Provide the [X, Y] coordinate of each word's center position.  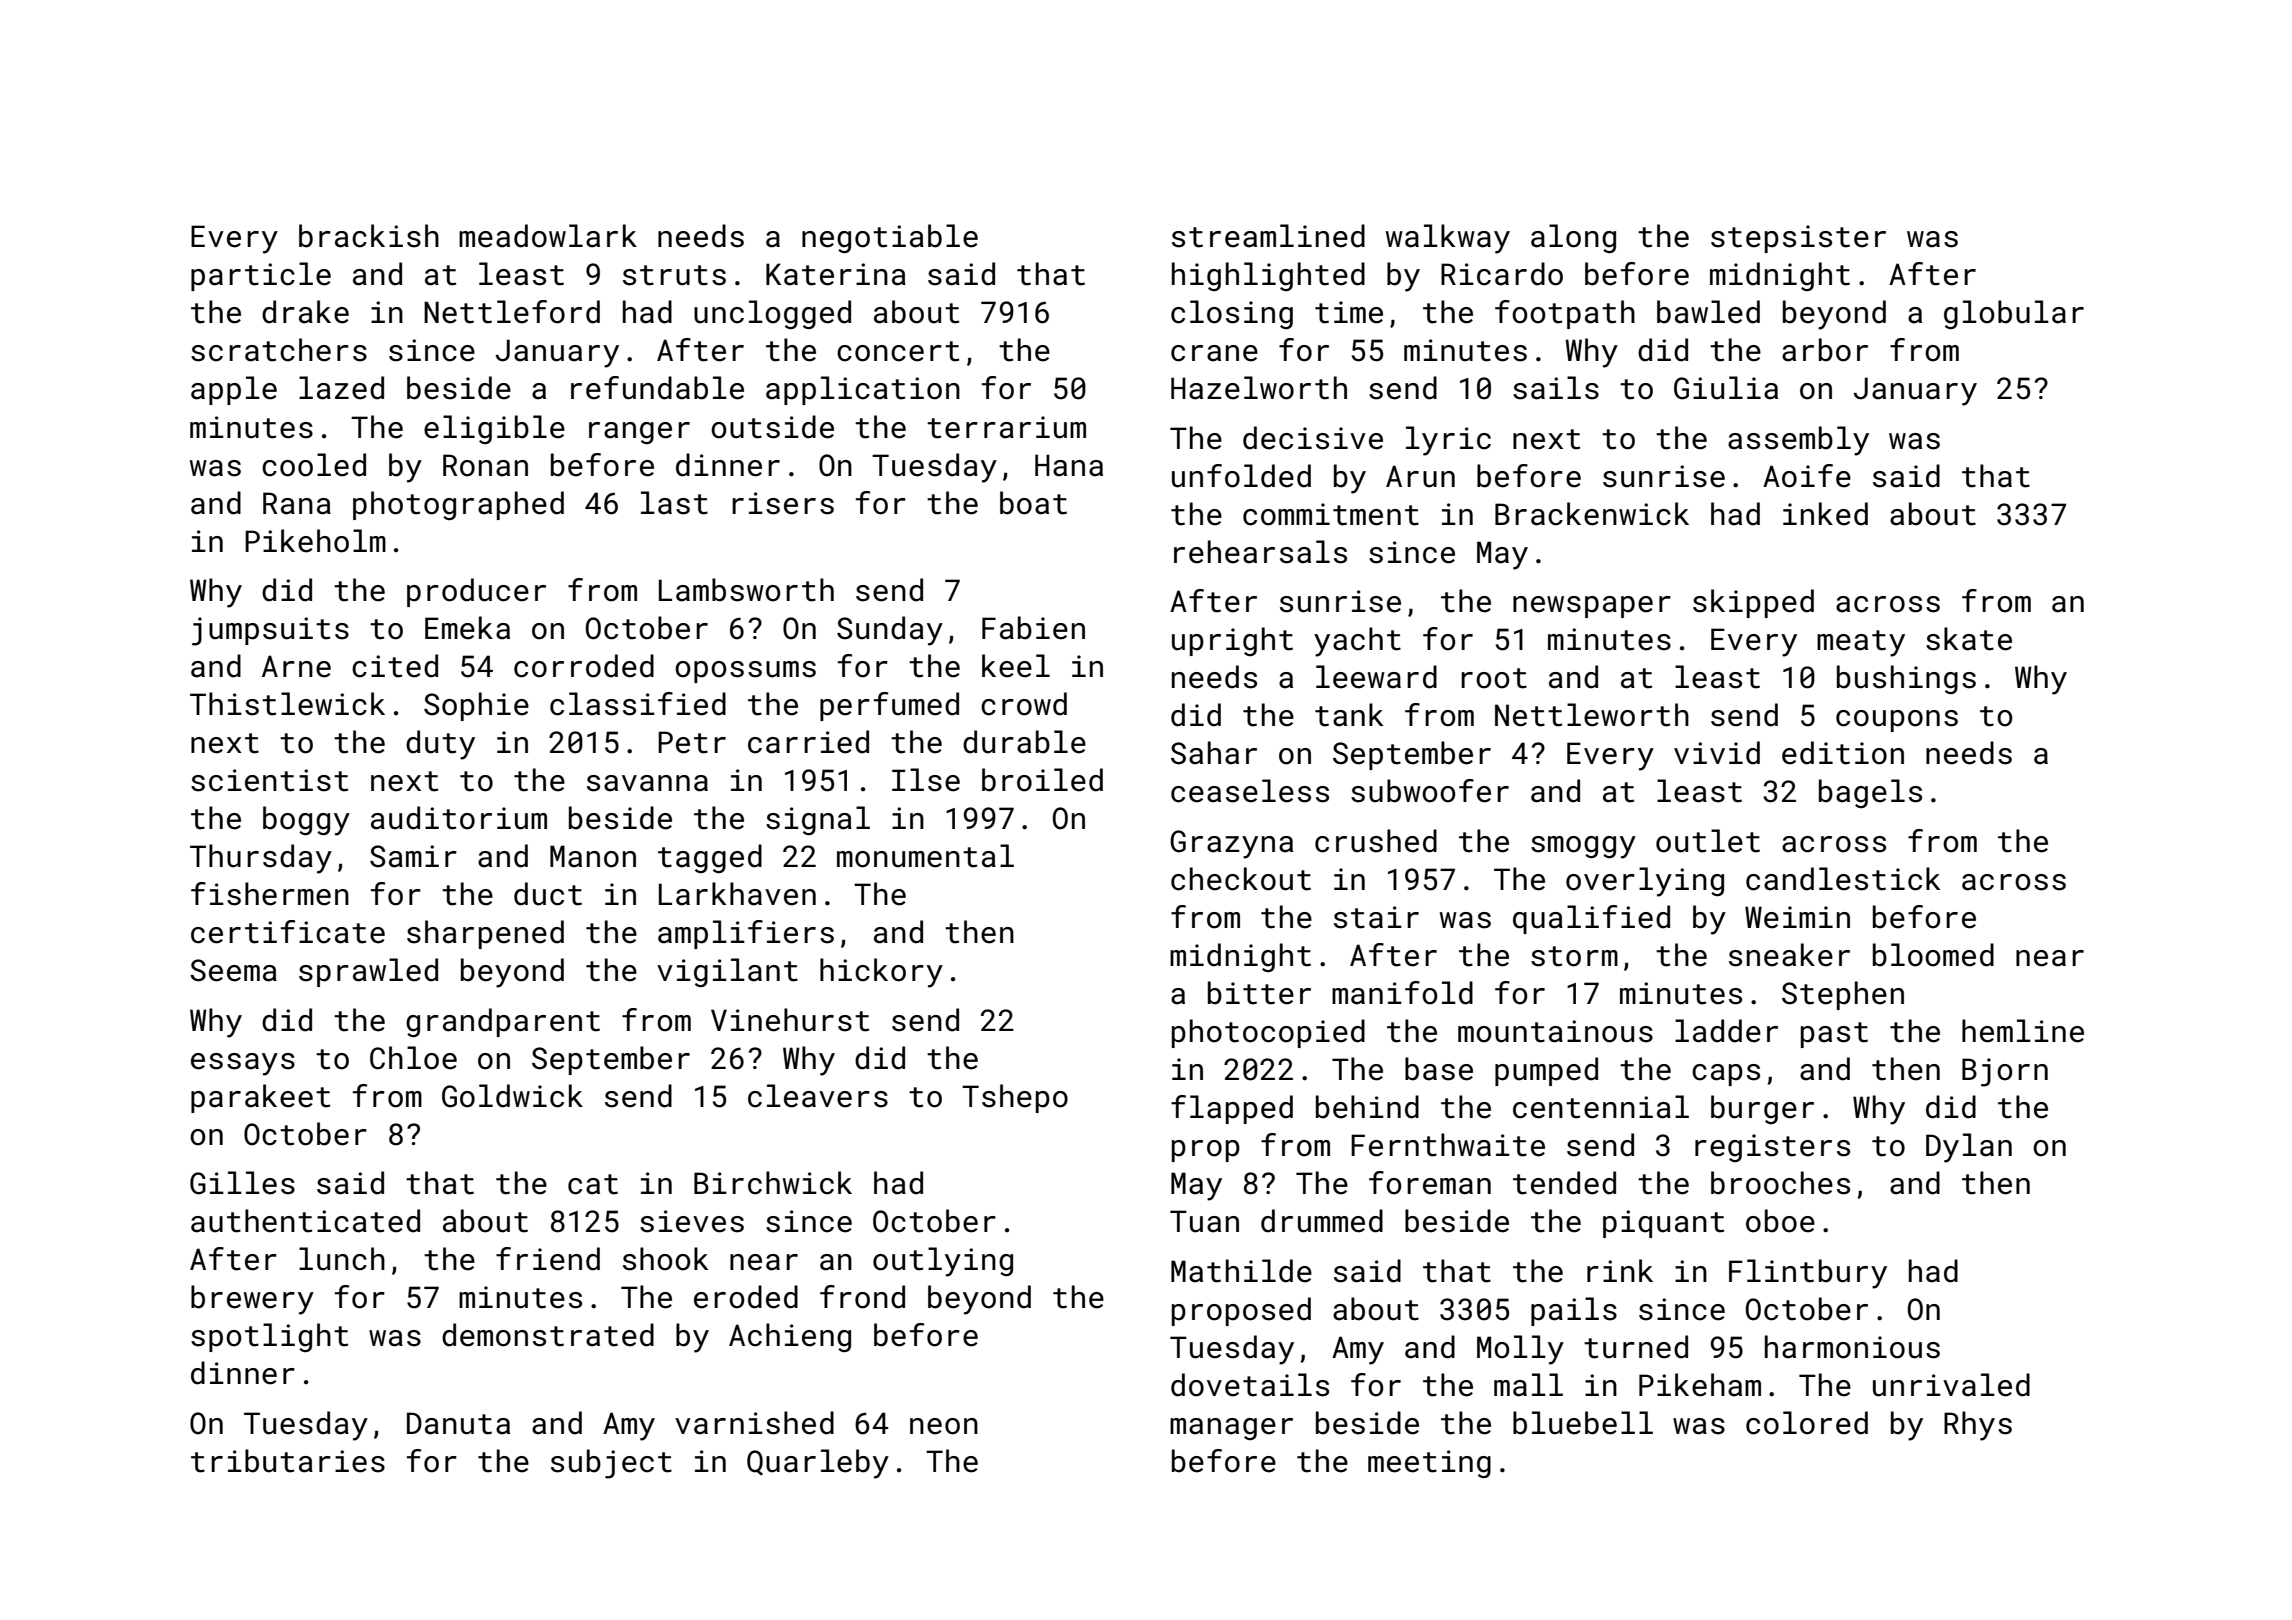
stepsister [1798, 239]
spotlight [269, 1337]
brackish [369, 236]
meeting [1429, 1464]
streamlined [1268, 236]
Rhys [1978, 1426]
